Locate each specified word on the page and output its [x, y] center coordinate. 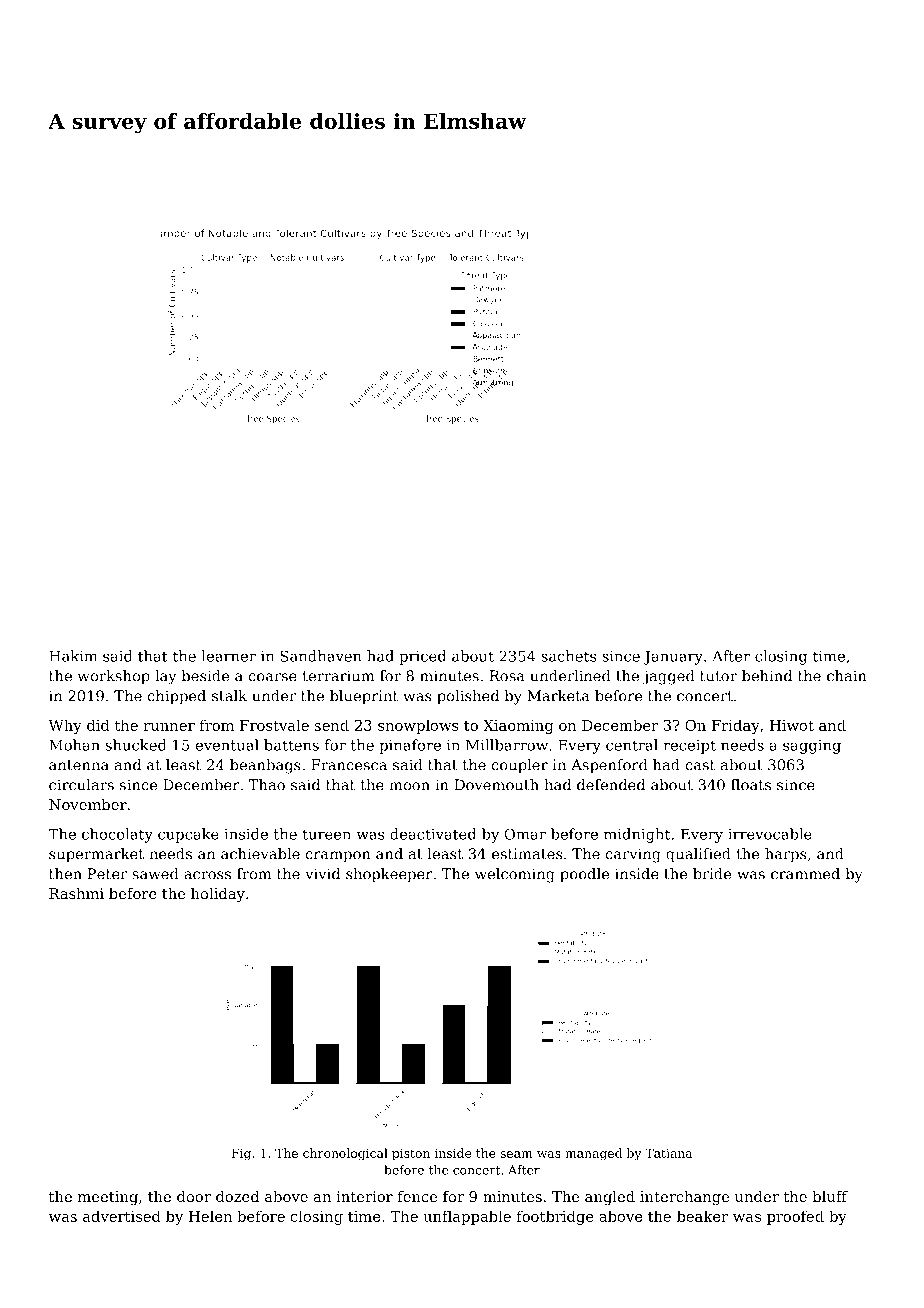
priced [422, 657]
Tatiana [668, 1153]
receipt [689, 747]
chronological [345, 1154]
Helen [210, 1216]
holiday [218, 895]
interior [364, 1196]
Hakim [73, 656]
